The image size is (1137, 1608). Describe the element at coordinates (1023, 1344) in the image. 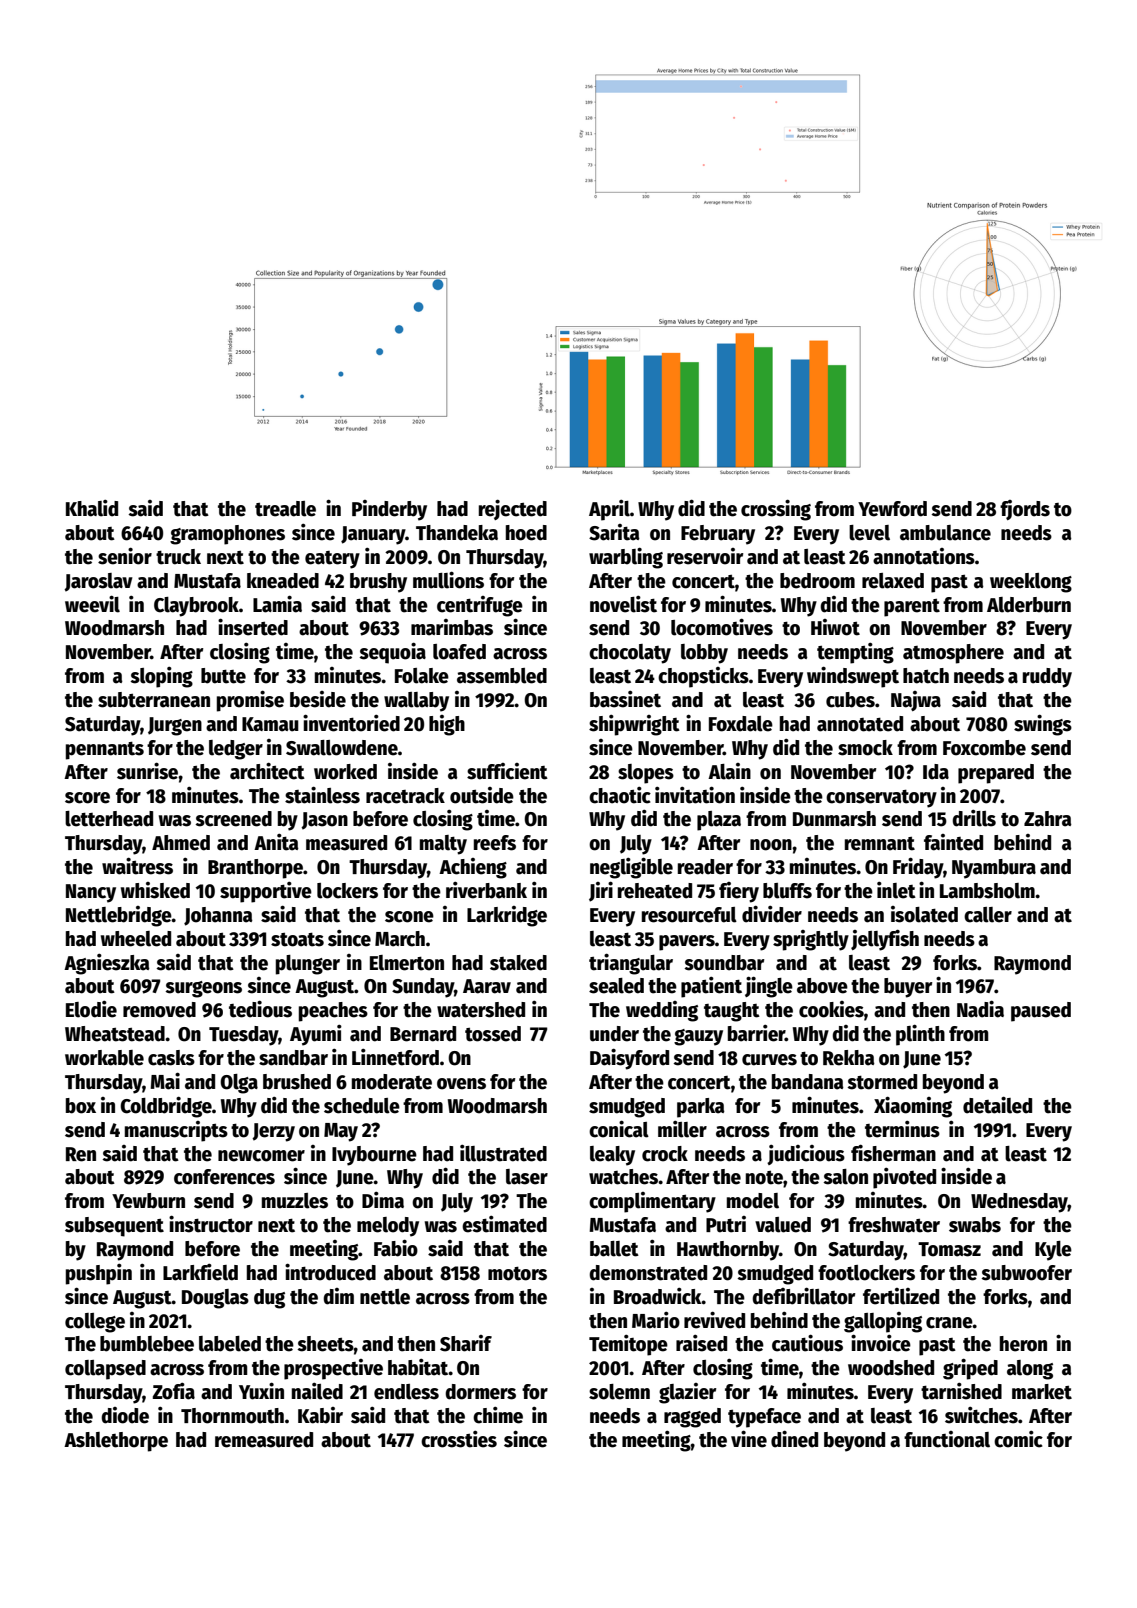

I see `heron` at that location.
